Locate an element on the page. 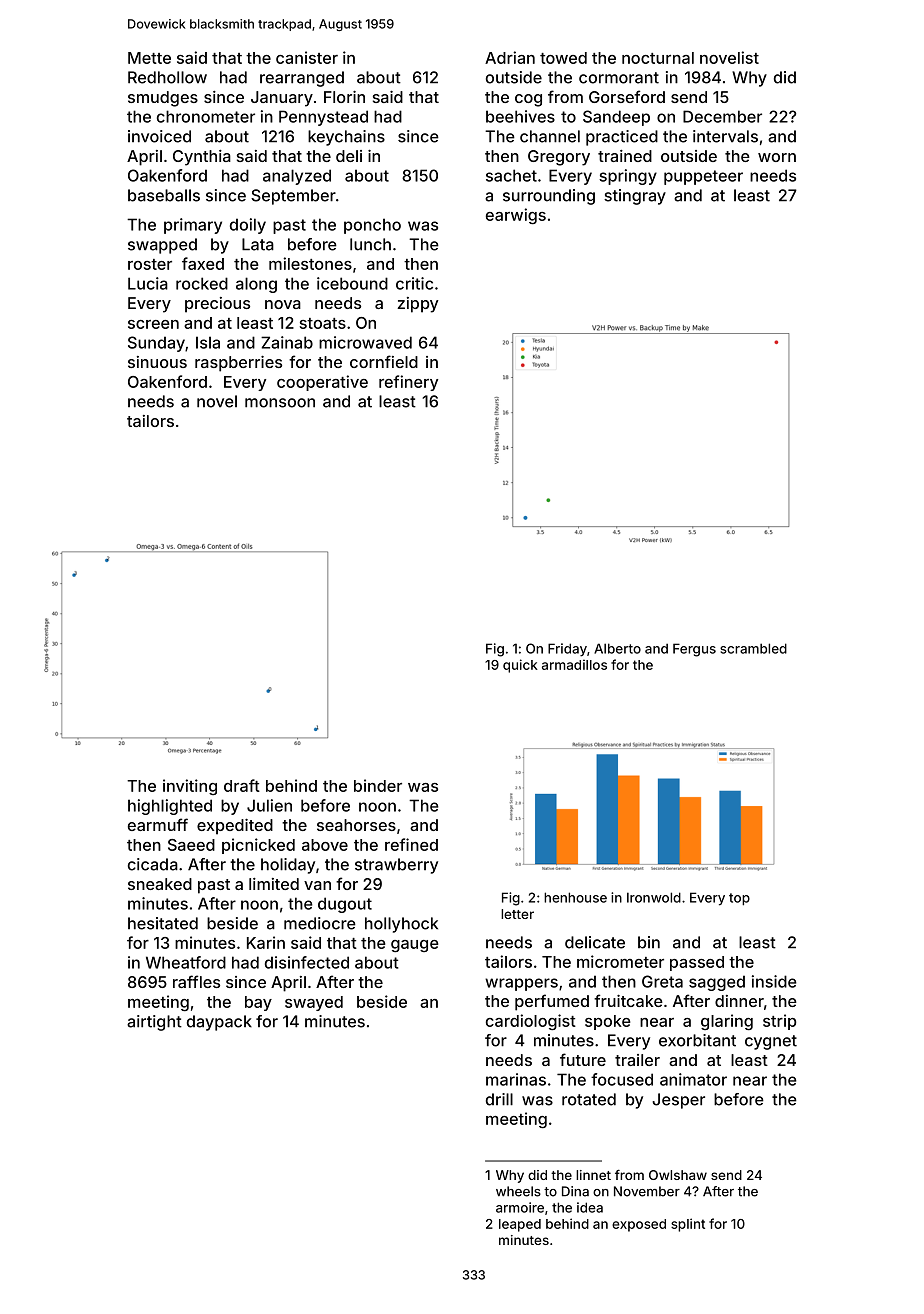  draft is located at coordinates (242, 785).
